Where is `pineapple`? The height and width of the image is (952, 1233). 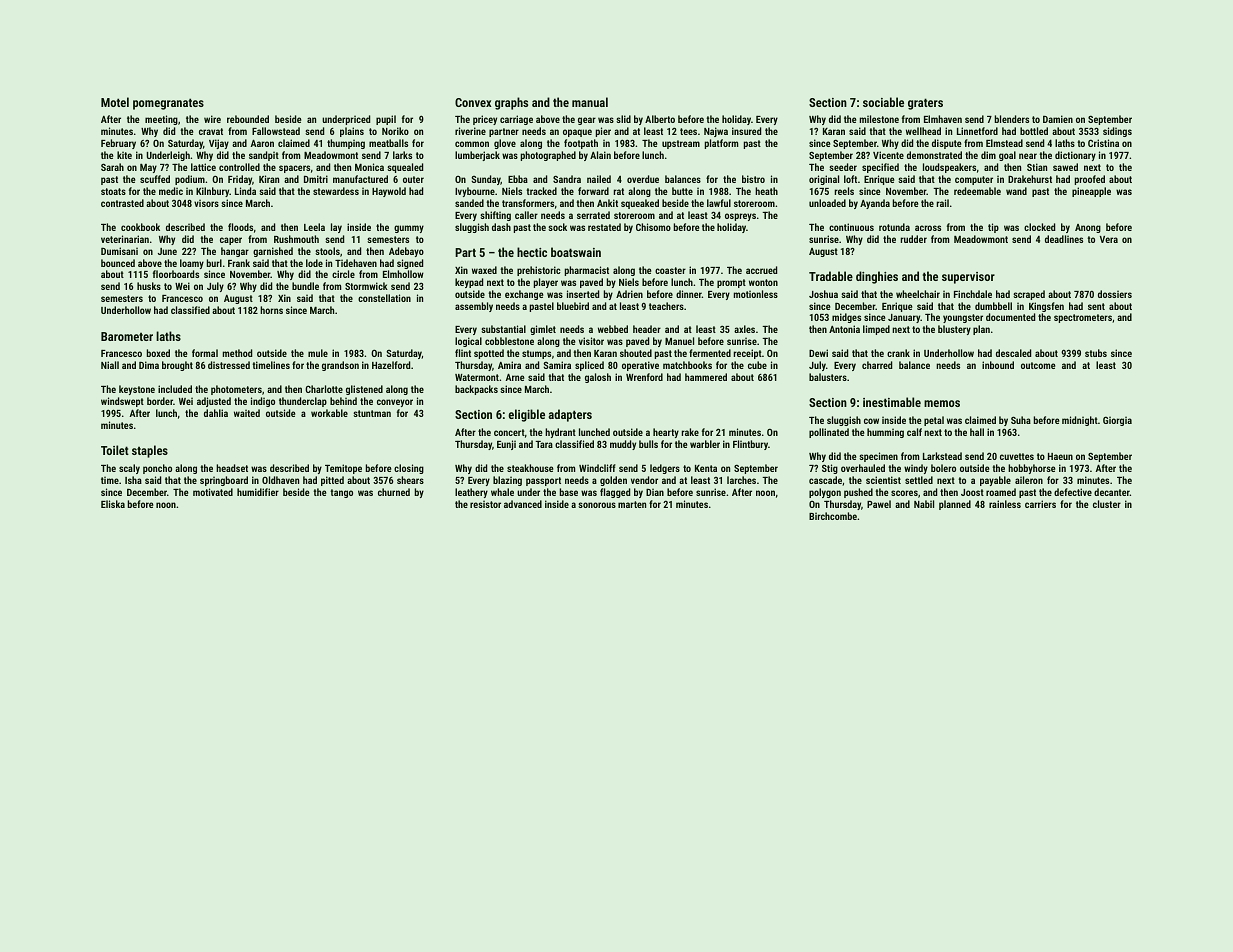 pineapple is located at coordinates (1091, 192).
